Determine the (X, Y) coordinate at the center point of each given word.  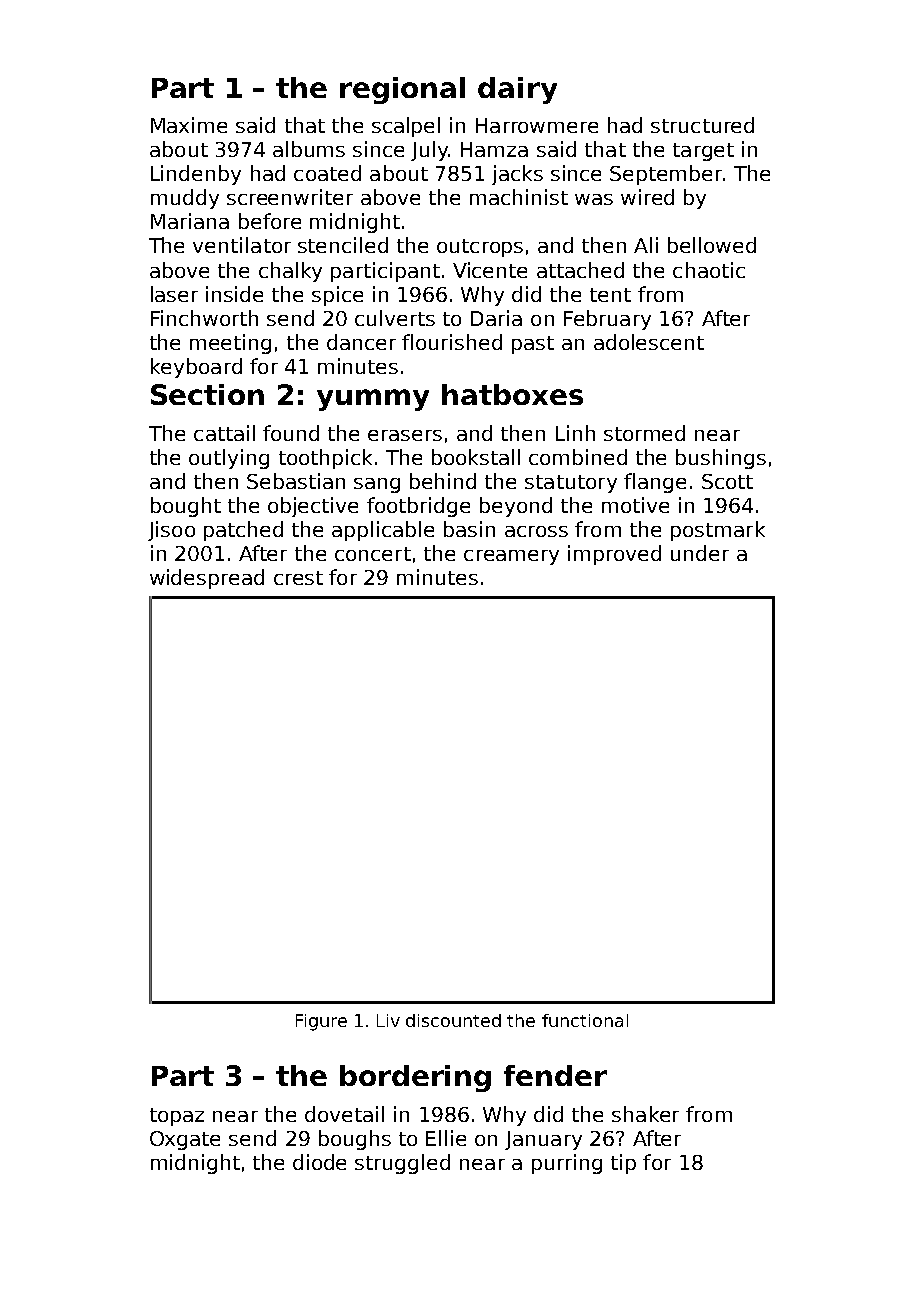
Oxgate (185, 1140)
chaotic (709, 270)
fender (555, 1075)
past (533, 345)
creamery (511, 557)
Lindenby (196, 175)
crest (298, 578)
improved (614, 555)
